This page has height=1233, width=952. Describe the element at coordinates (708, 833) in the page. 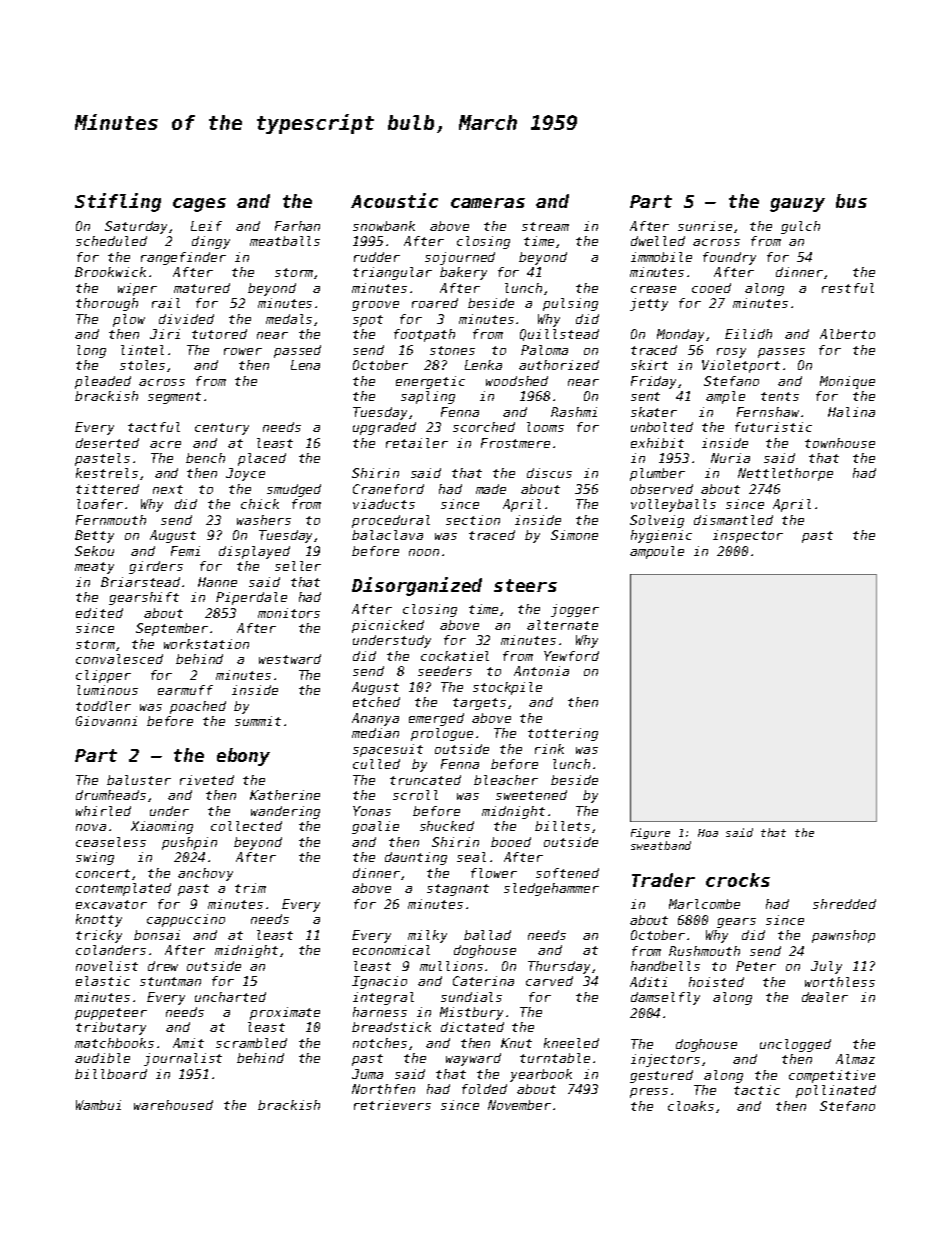

I see `Hoa` at that location.
